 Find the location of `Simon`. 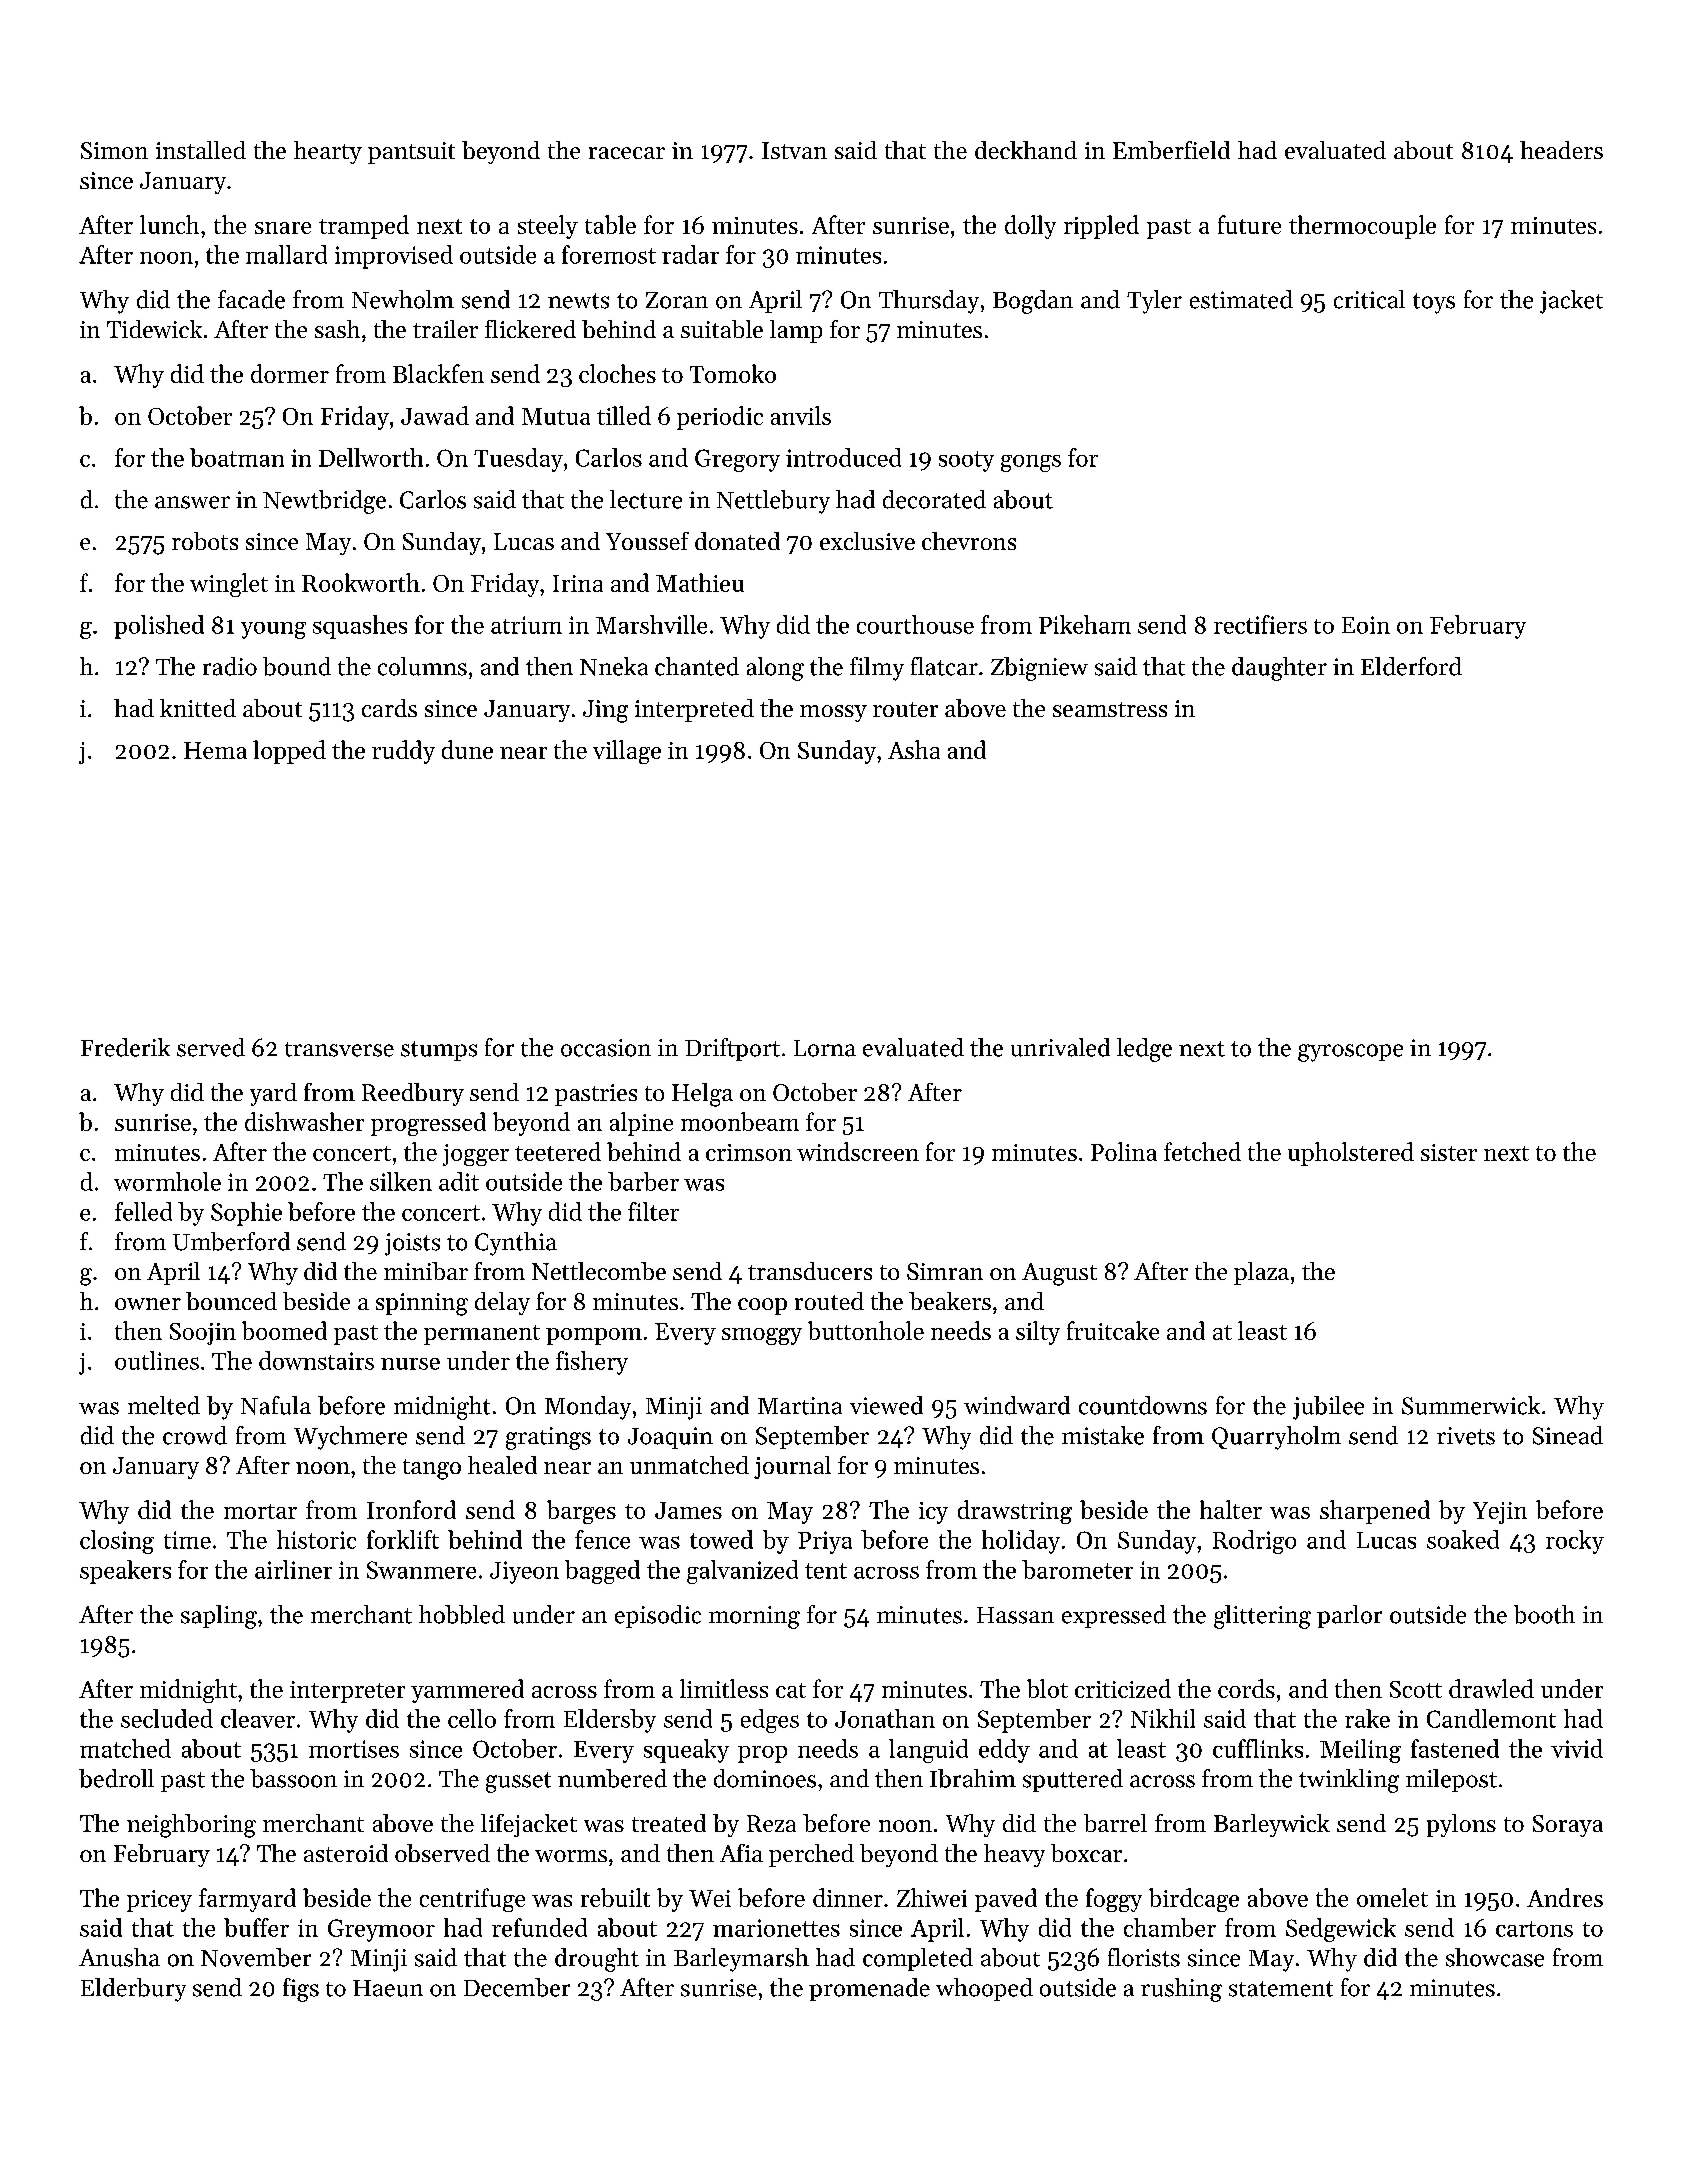

Simon is located at coordinates (114, 150).
